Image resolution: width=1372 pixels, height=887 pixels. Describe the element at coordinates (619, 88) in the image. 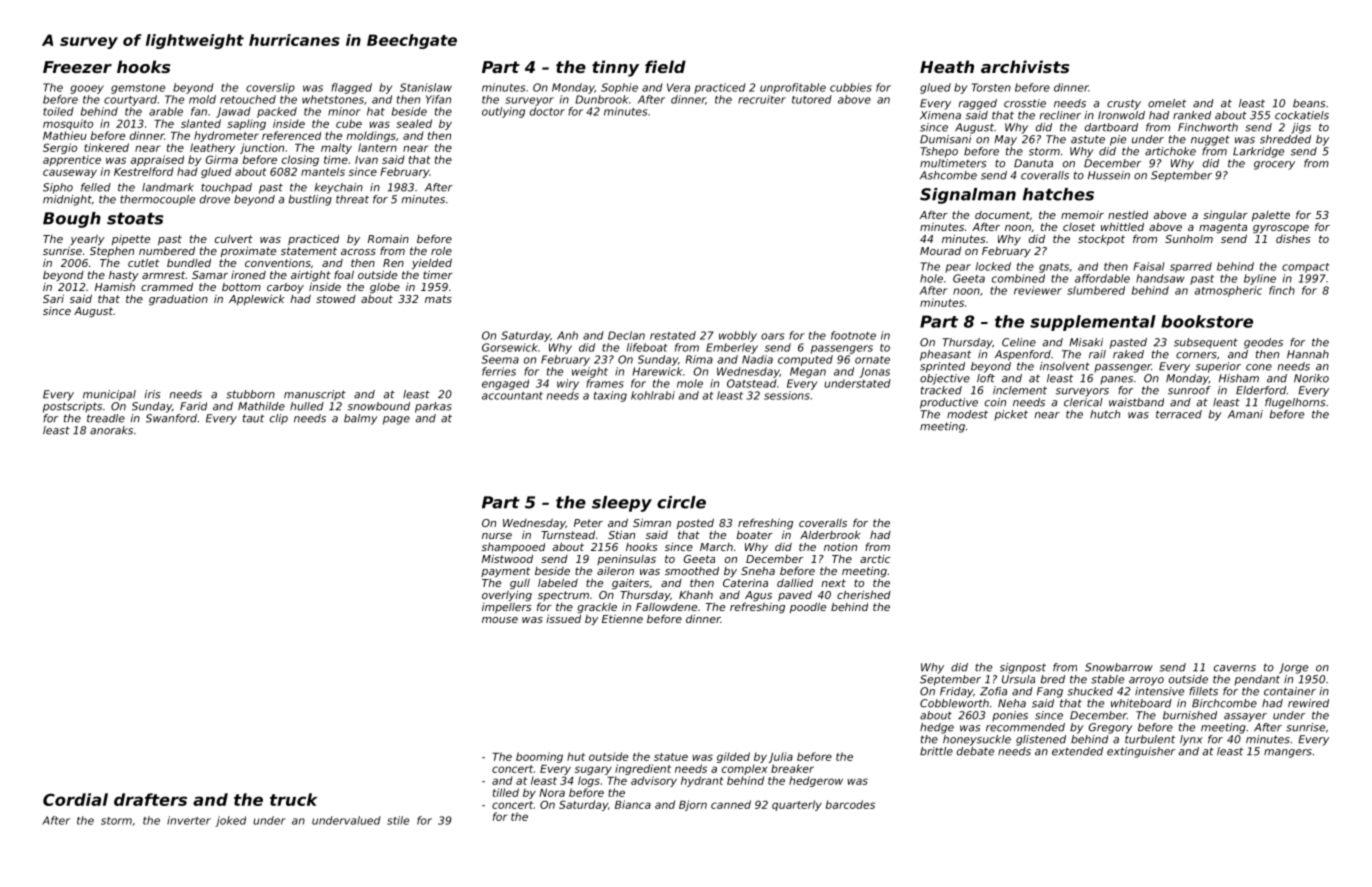

I see `Sophie` at that location.
